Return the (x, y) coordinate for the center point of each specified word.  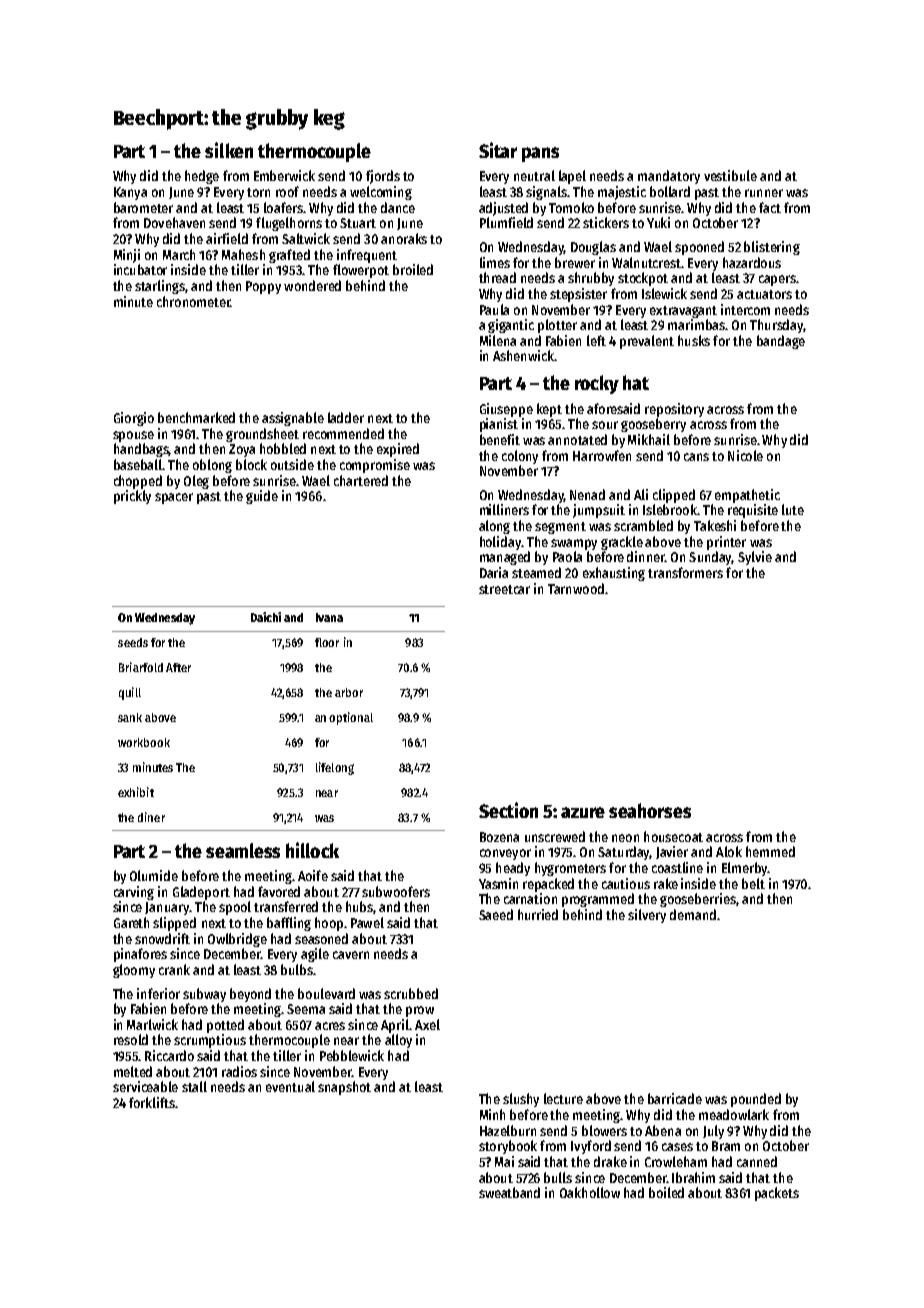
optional (351, 718)
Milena (498, 340)
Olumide (154, 875)
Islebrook (670, 509)
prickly (132, 497)
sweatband (509, 1192)
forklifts (152, 1102)
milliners (504, 509)
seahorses (650, 810)
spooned (699, 248)
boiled (666, 1192)
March (179, 254)
